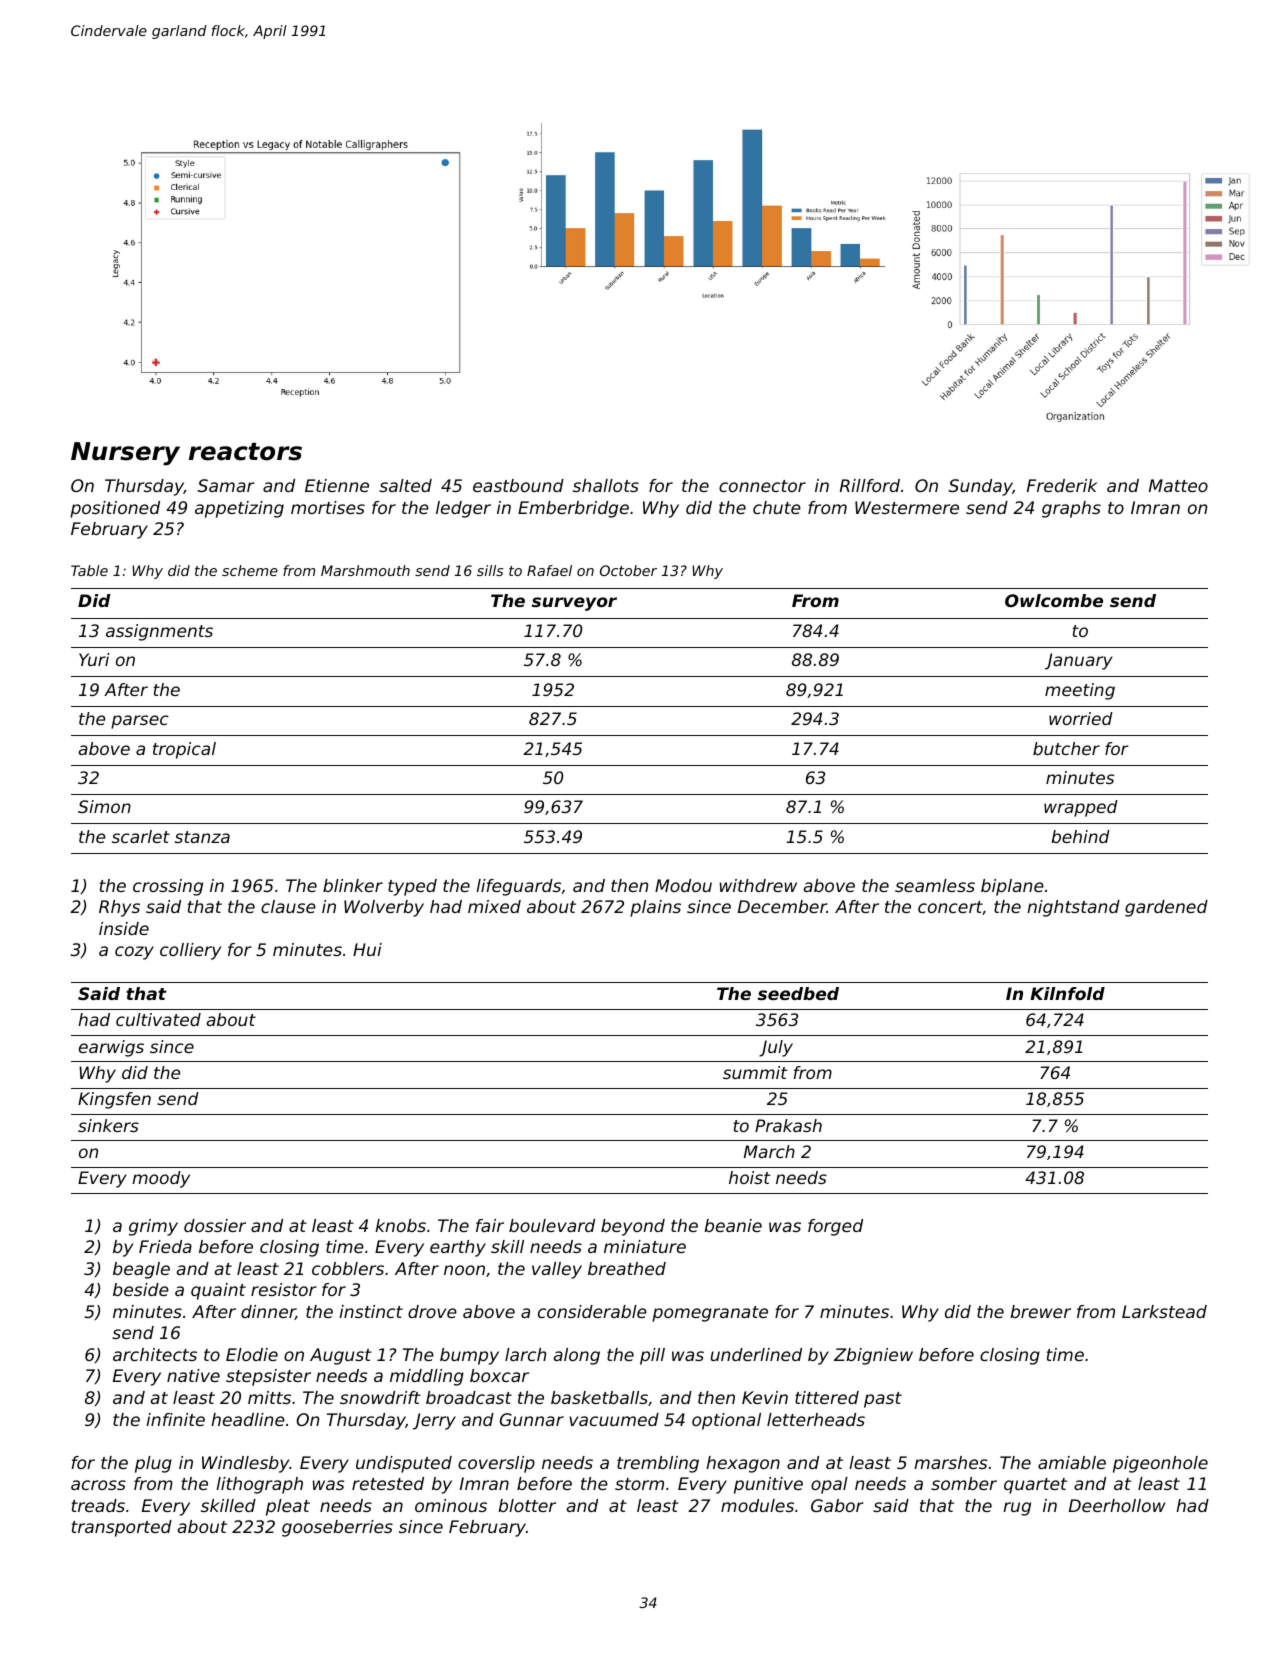  Describe the element at coordinates (549, 570) in the screenshot. I see `Rafael` at that location.
